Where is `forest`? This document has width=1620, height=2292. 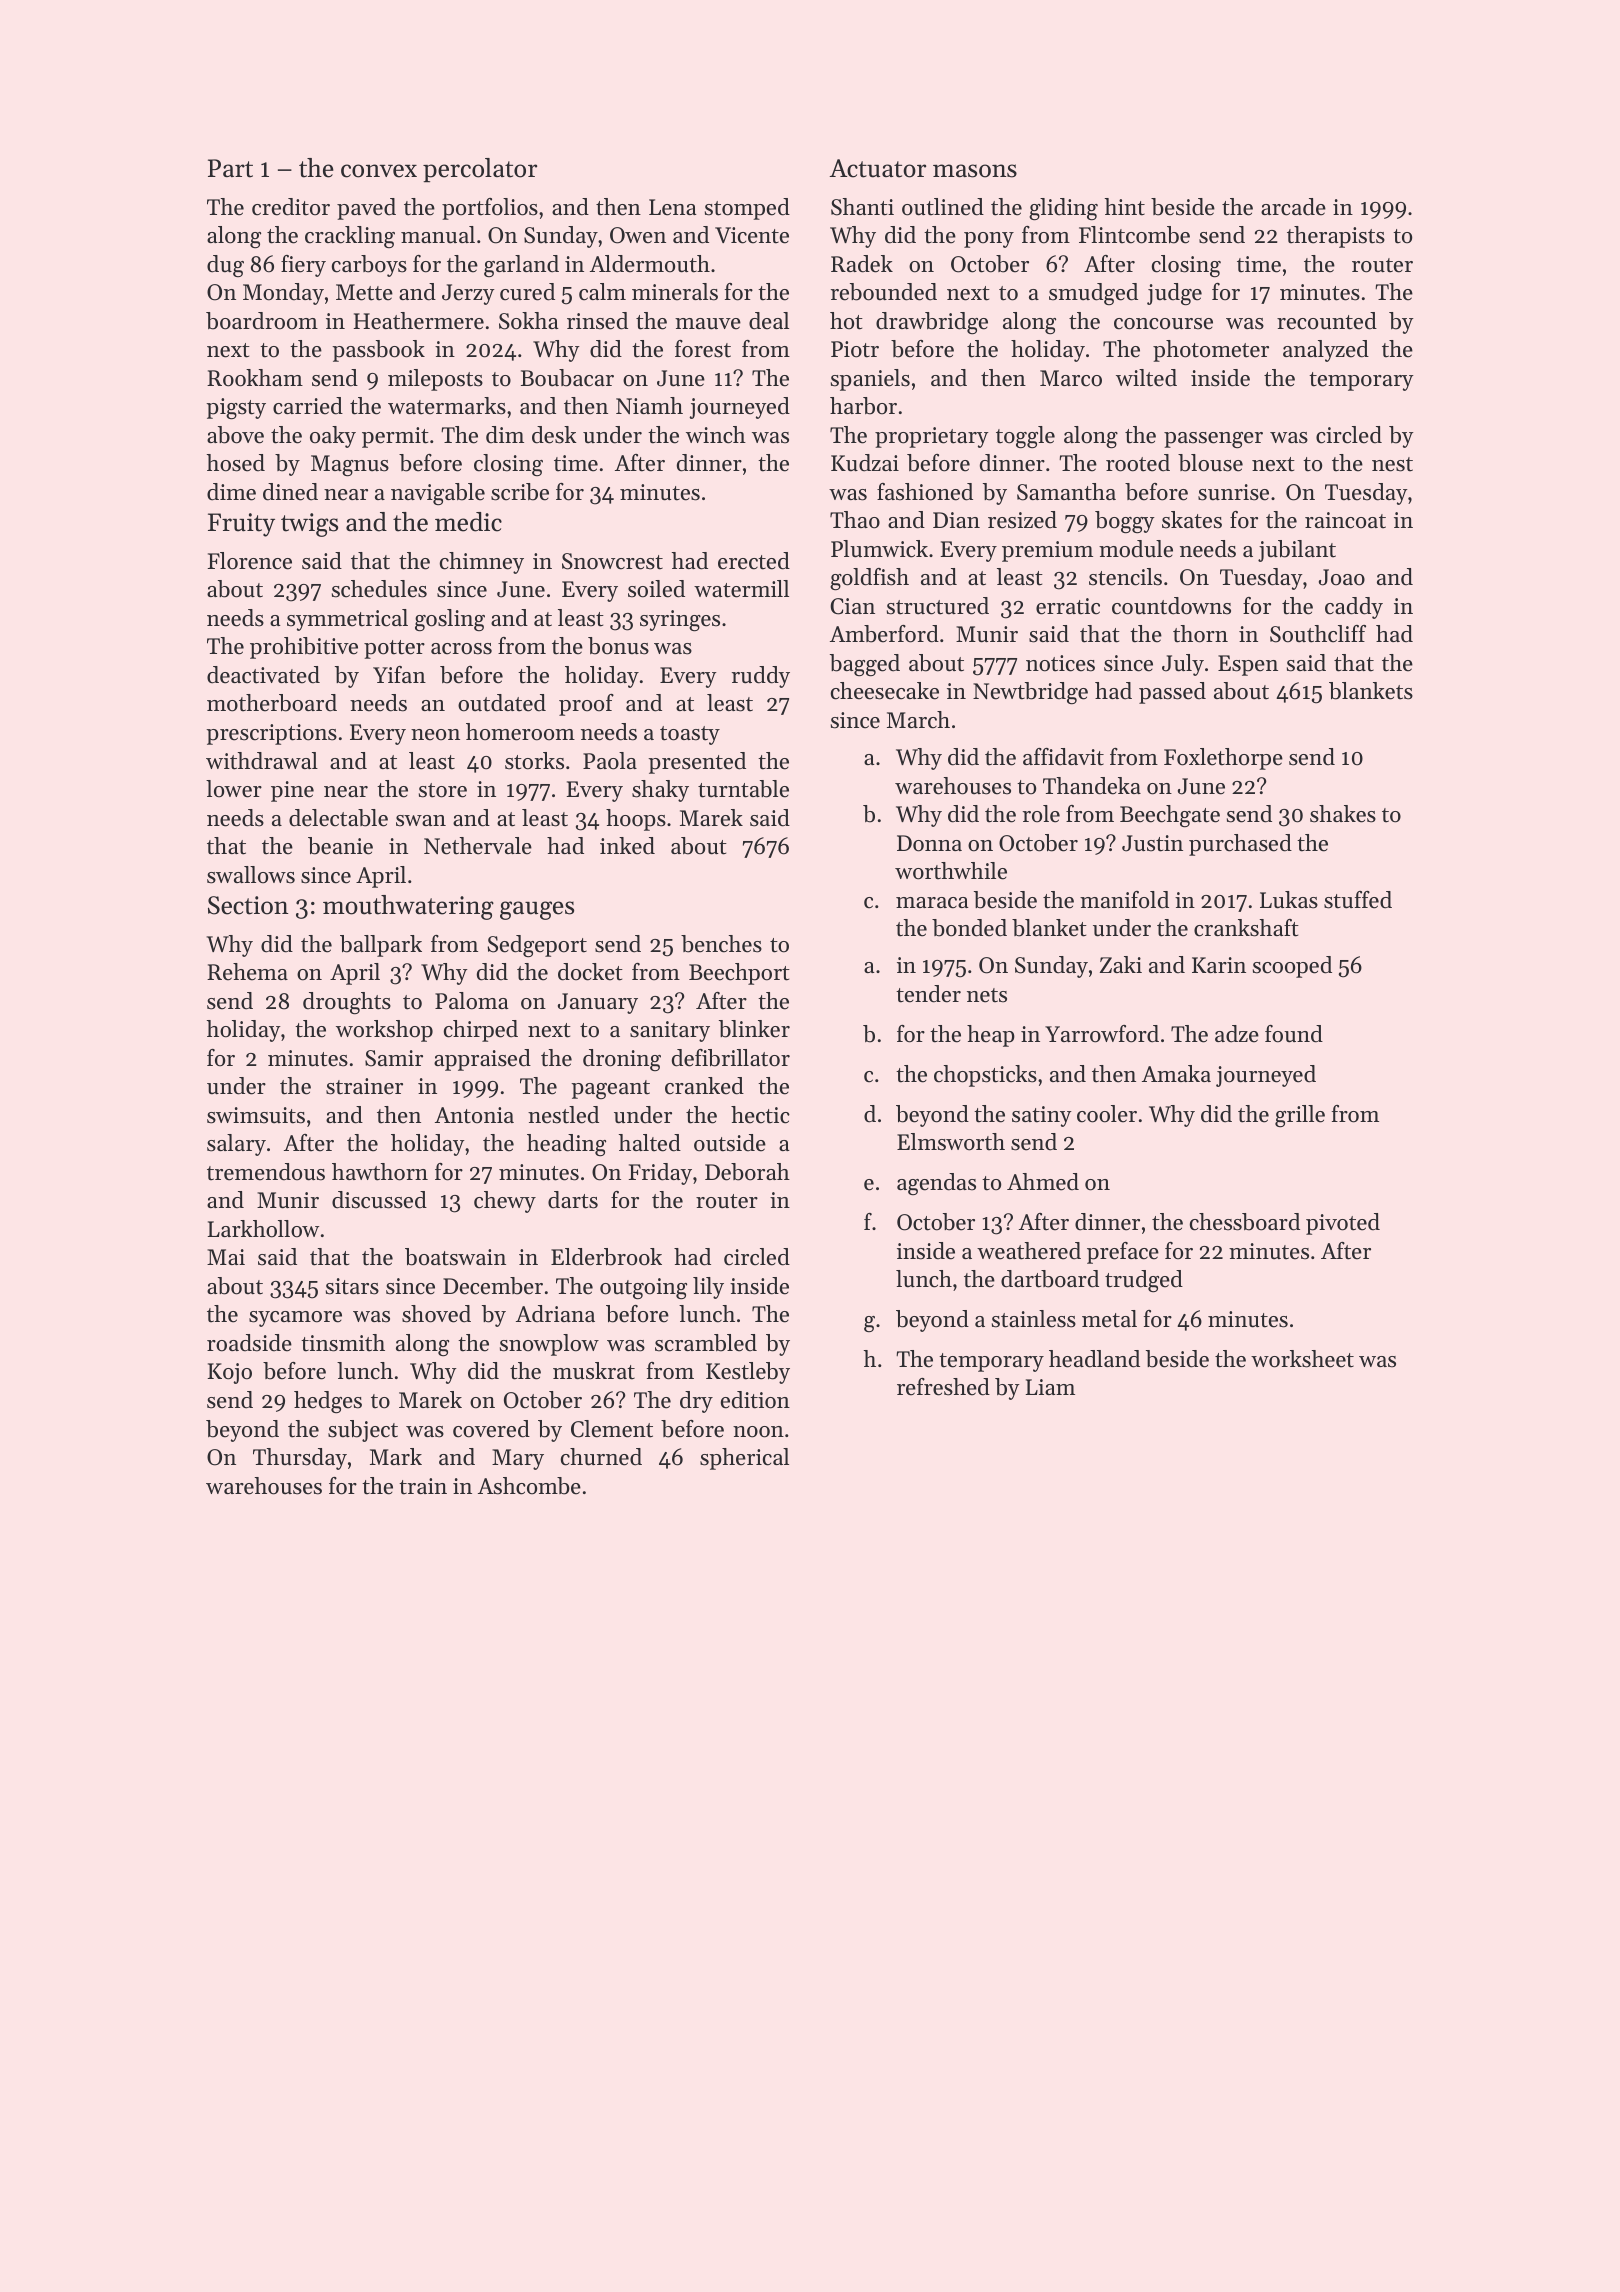 forest is located at coordinates (703, 349).
